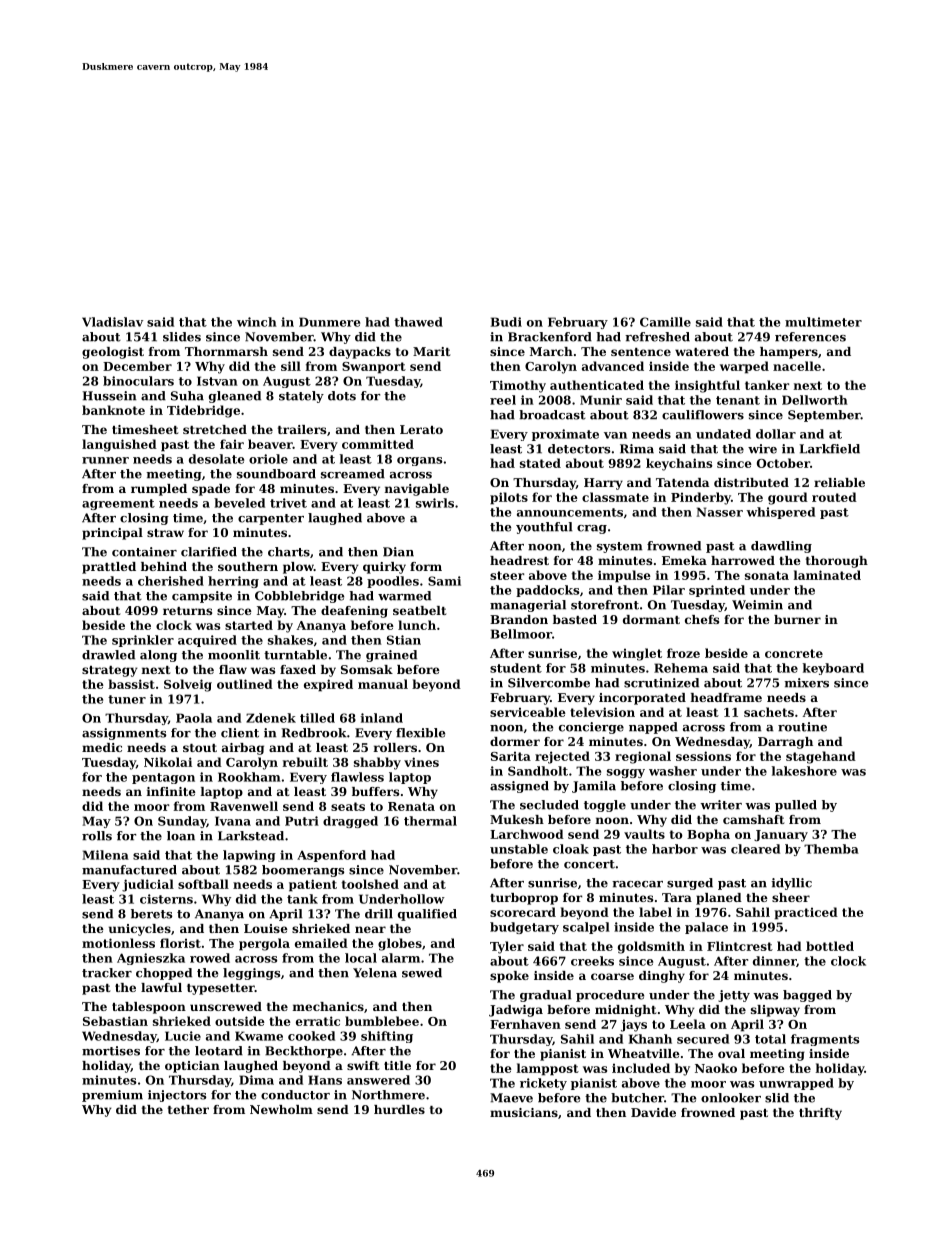 This page has height=1233, width=952. I want to click on references, so click(810, 337).
